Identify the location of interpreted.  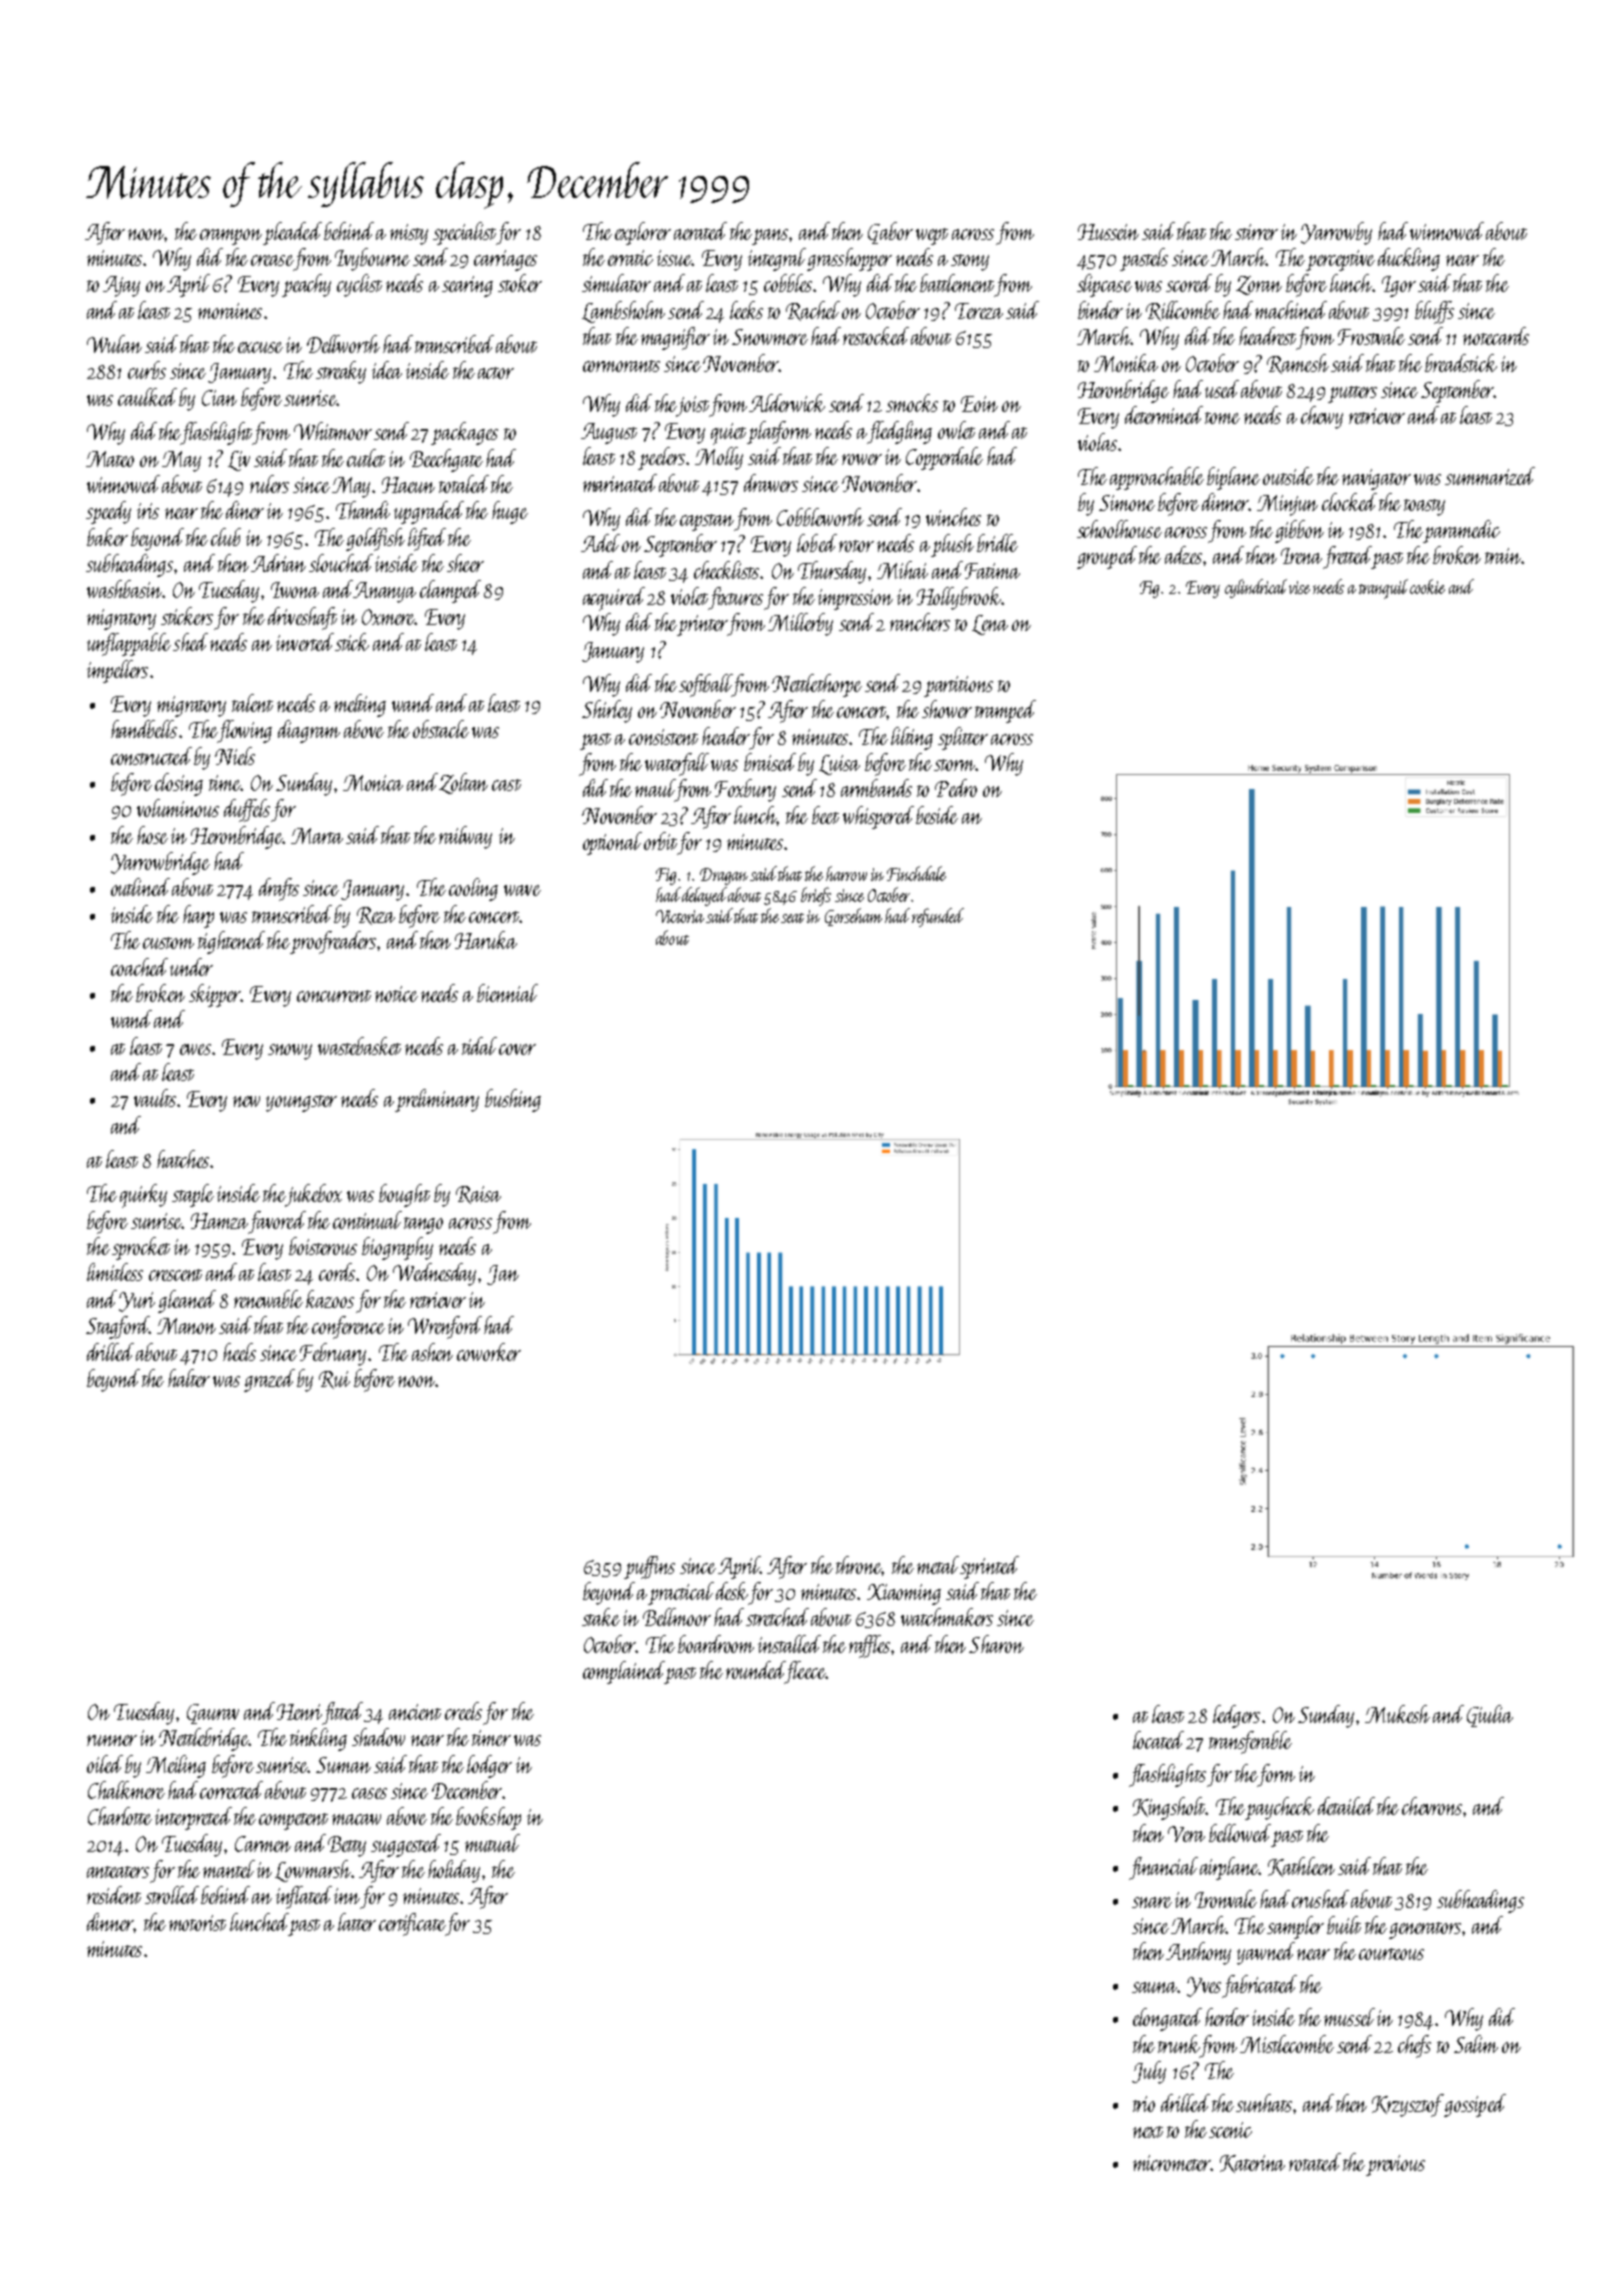
(193, 1818).
